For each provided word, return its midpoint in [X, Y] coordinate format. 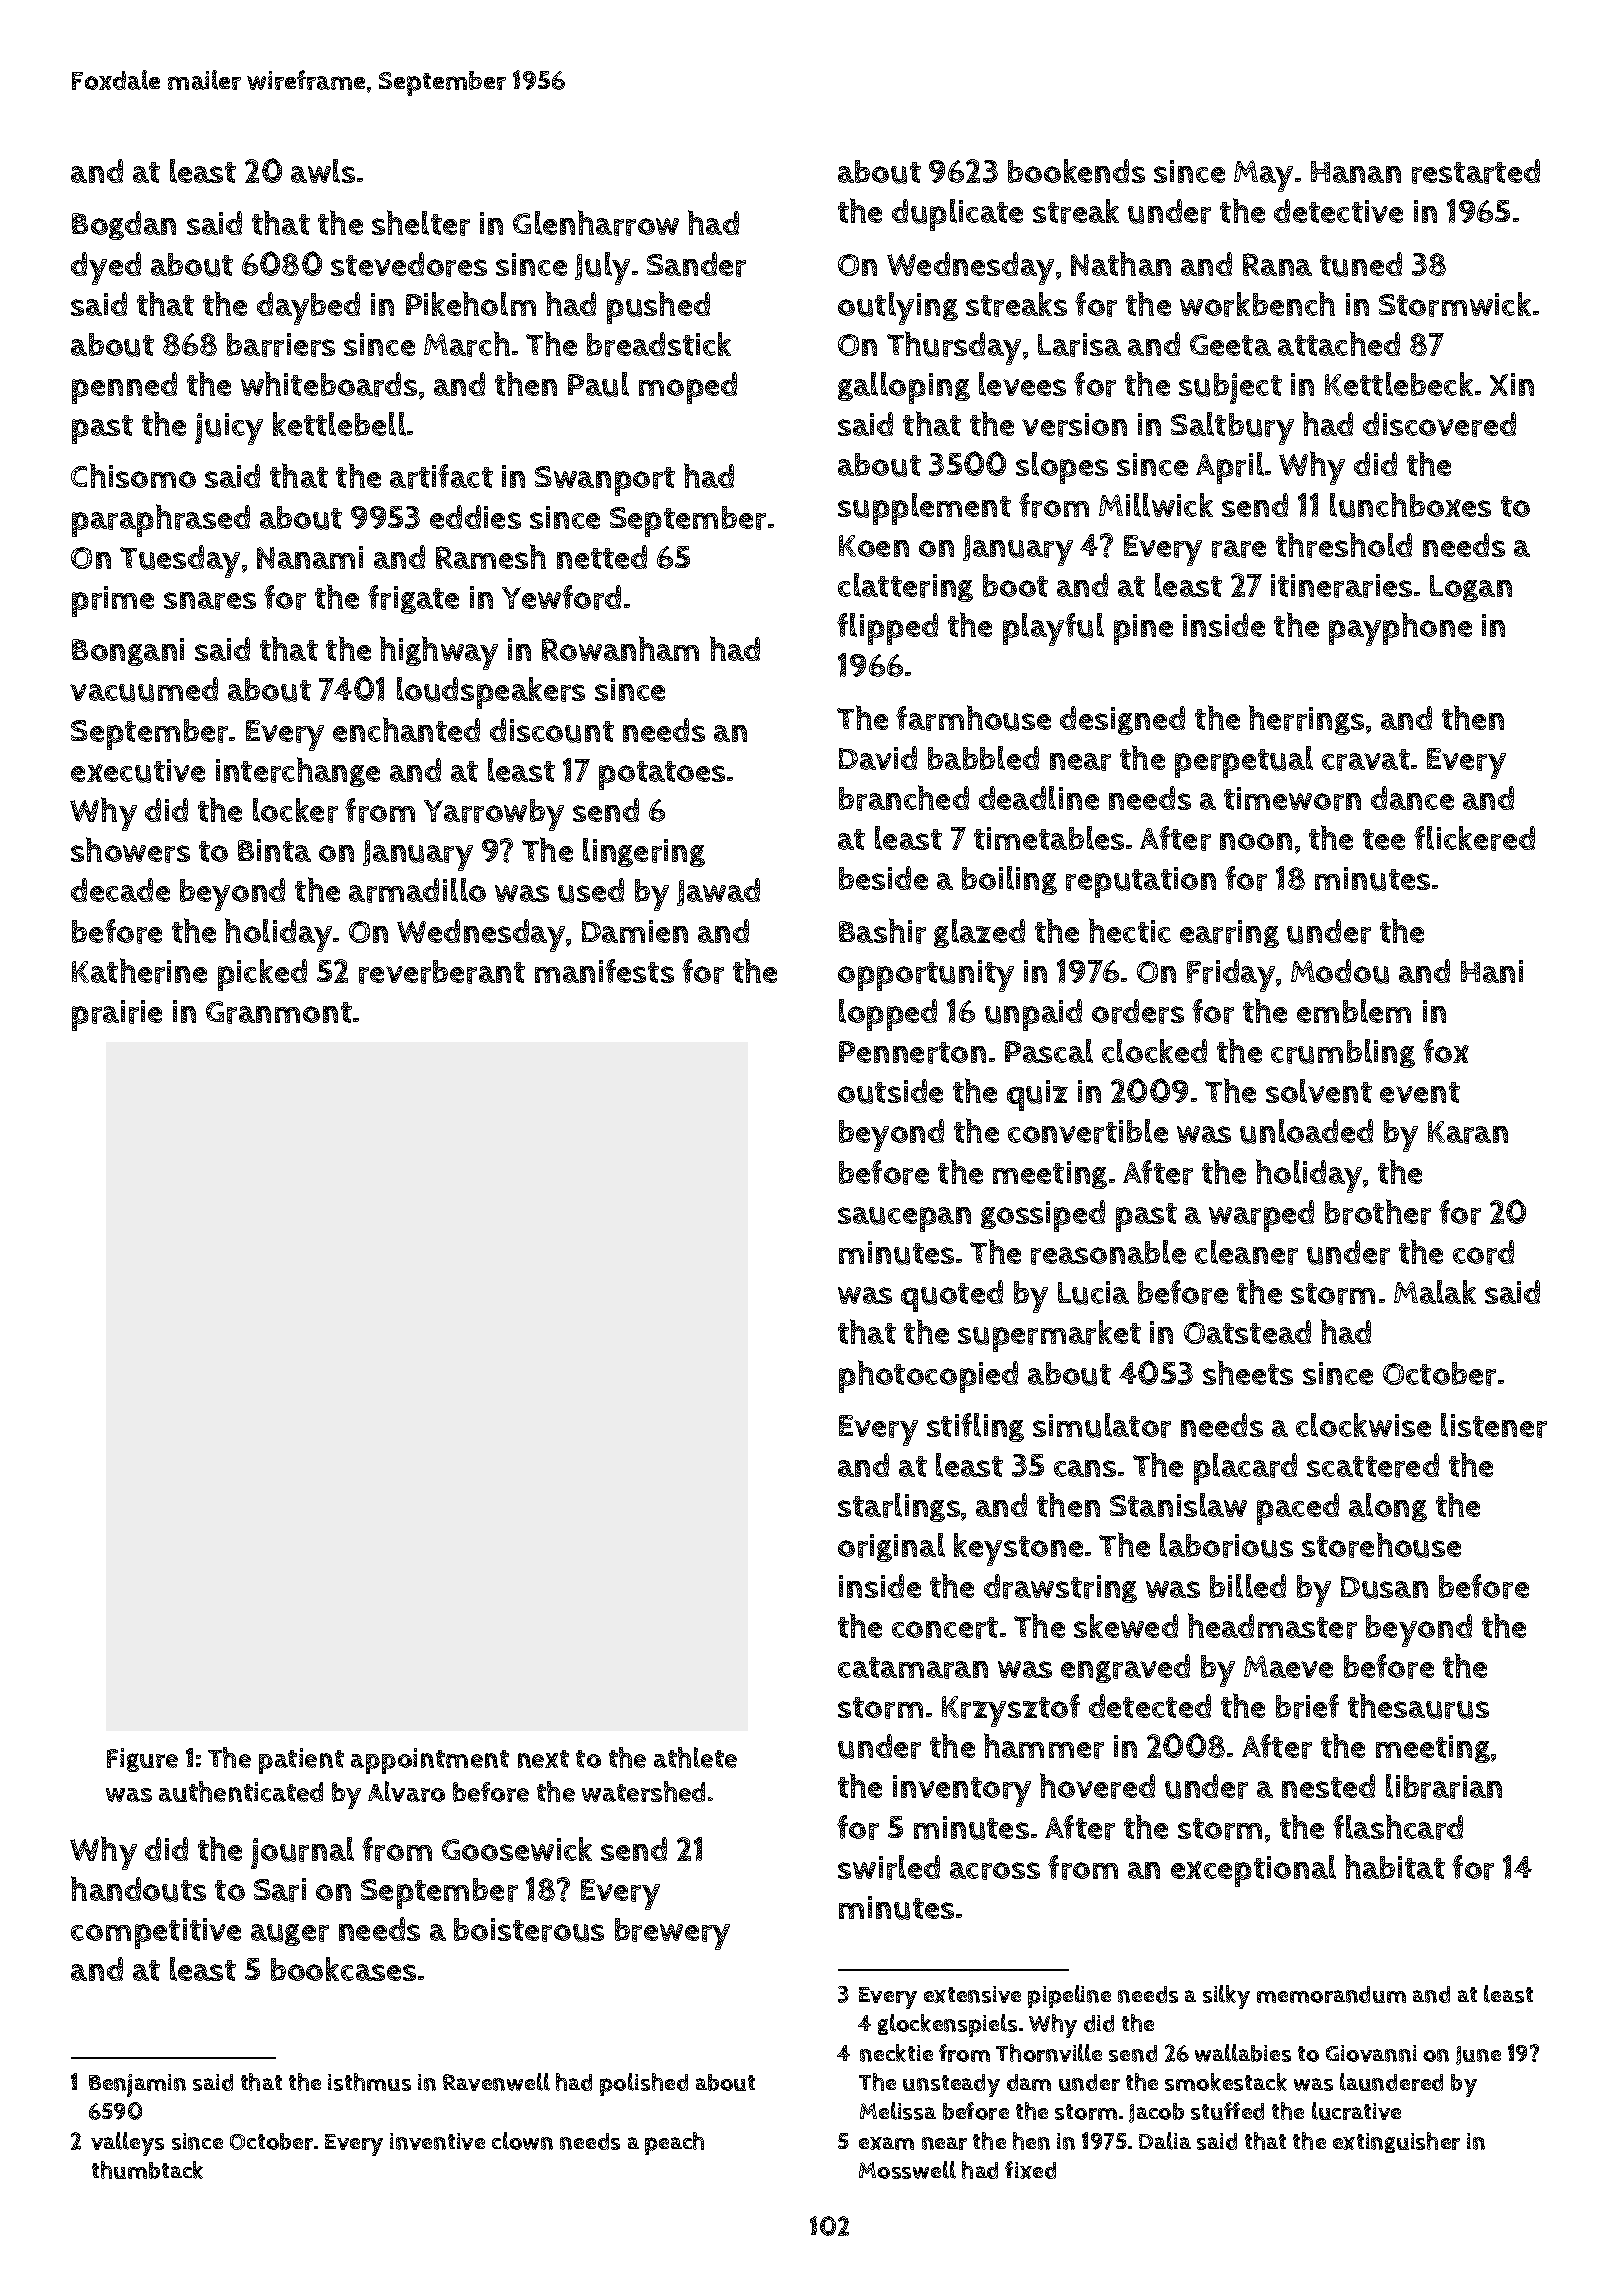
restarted [1476, 171]
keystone [1018, 1549]
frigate [413, 599]
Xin [1512, 384]
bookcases [343, 1969]
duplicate [957, 215]
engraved [1125, 1668]
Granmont [279, 1012]
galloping [904, 388]
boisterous [529, 1930]
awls [323, 171]
